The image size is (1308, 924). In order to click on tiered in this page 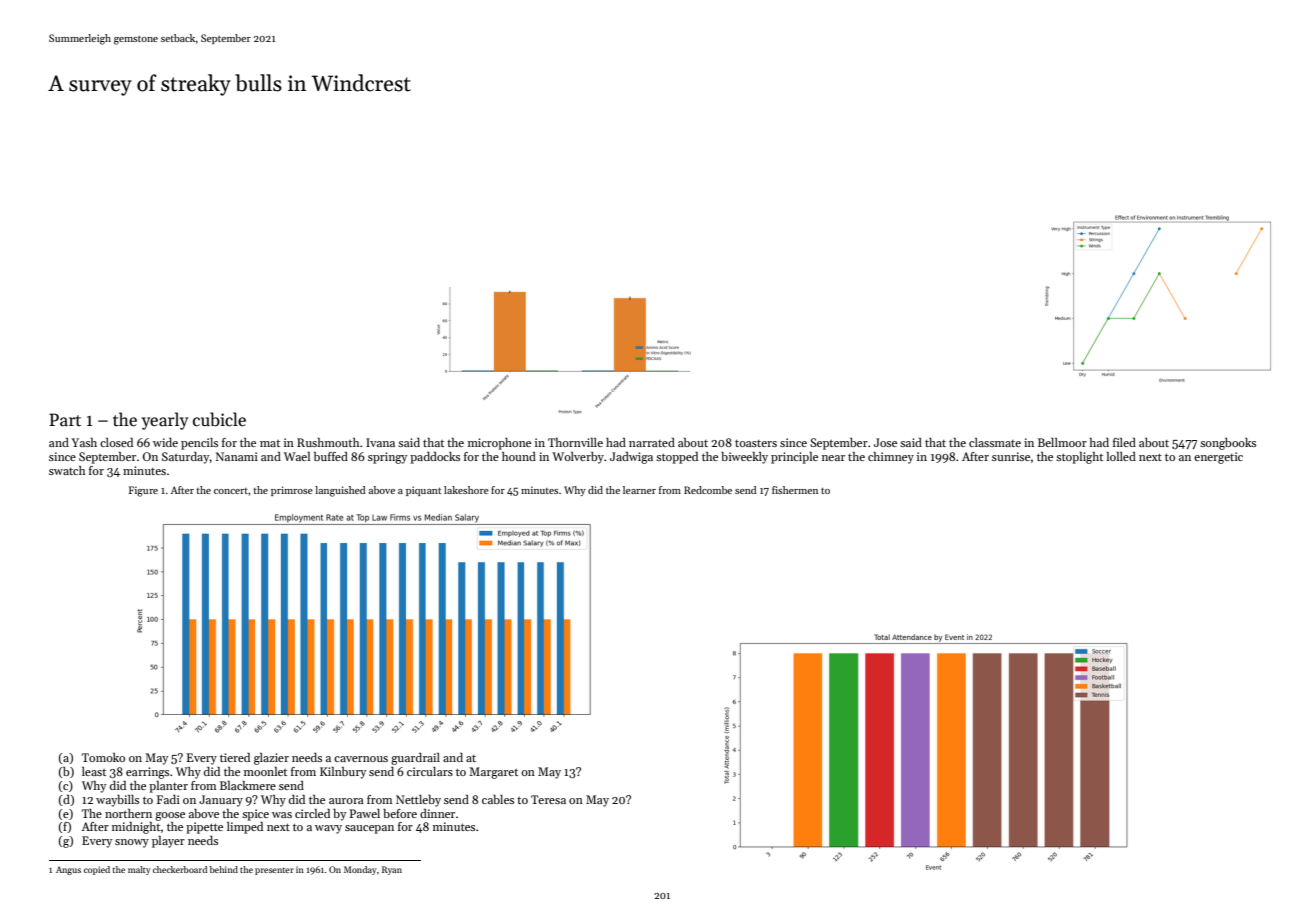, I will do `click(235, 757)`.
